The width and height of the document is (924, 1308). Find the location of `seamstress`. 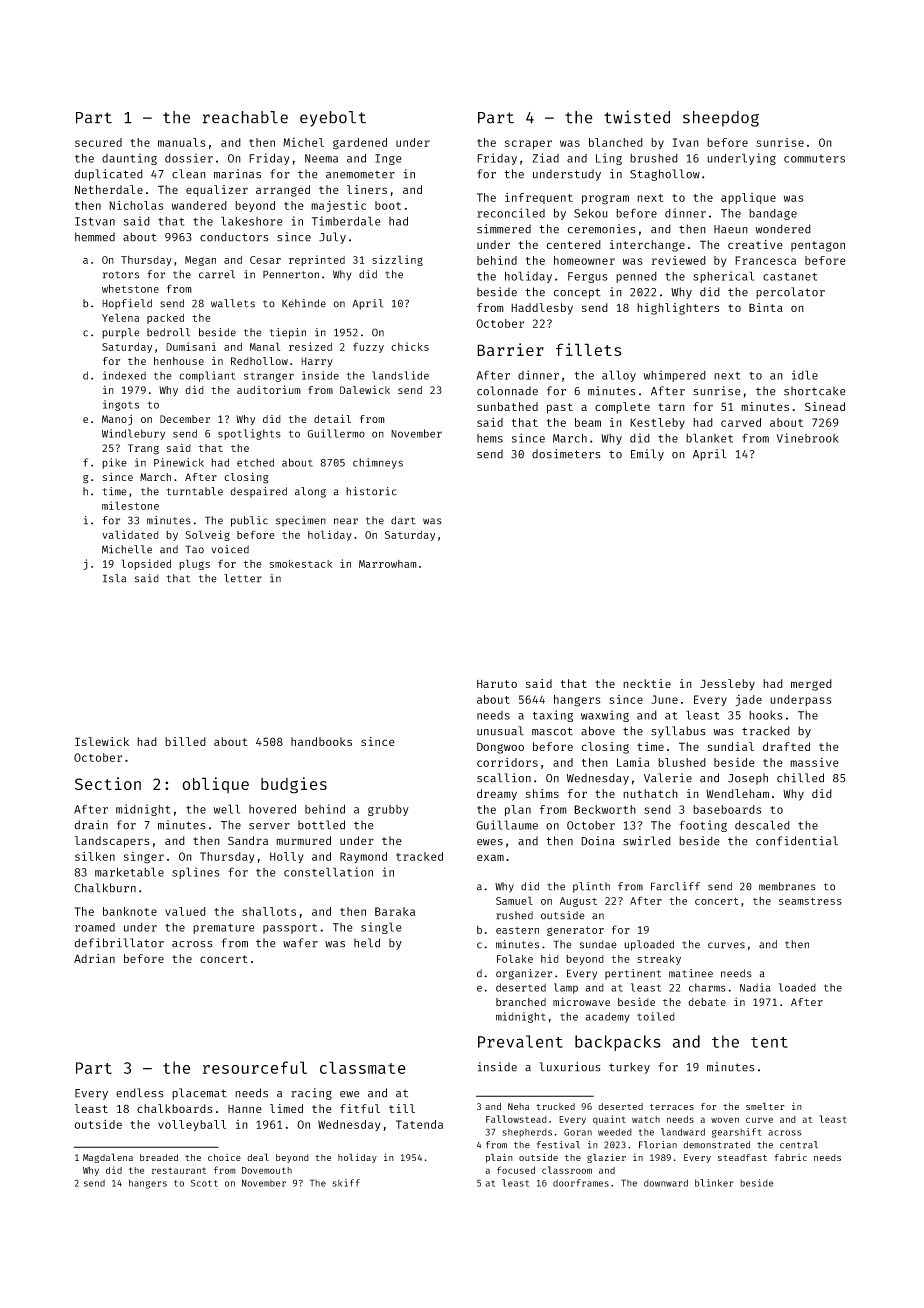

seamstress is located at coordinates (810, 901).
